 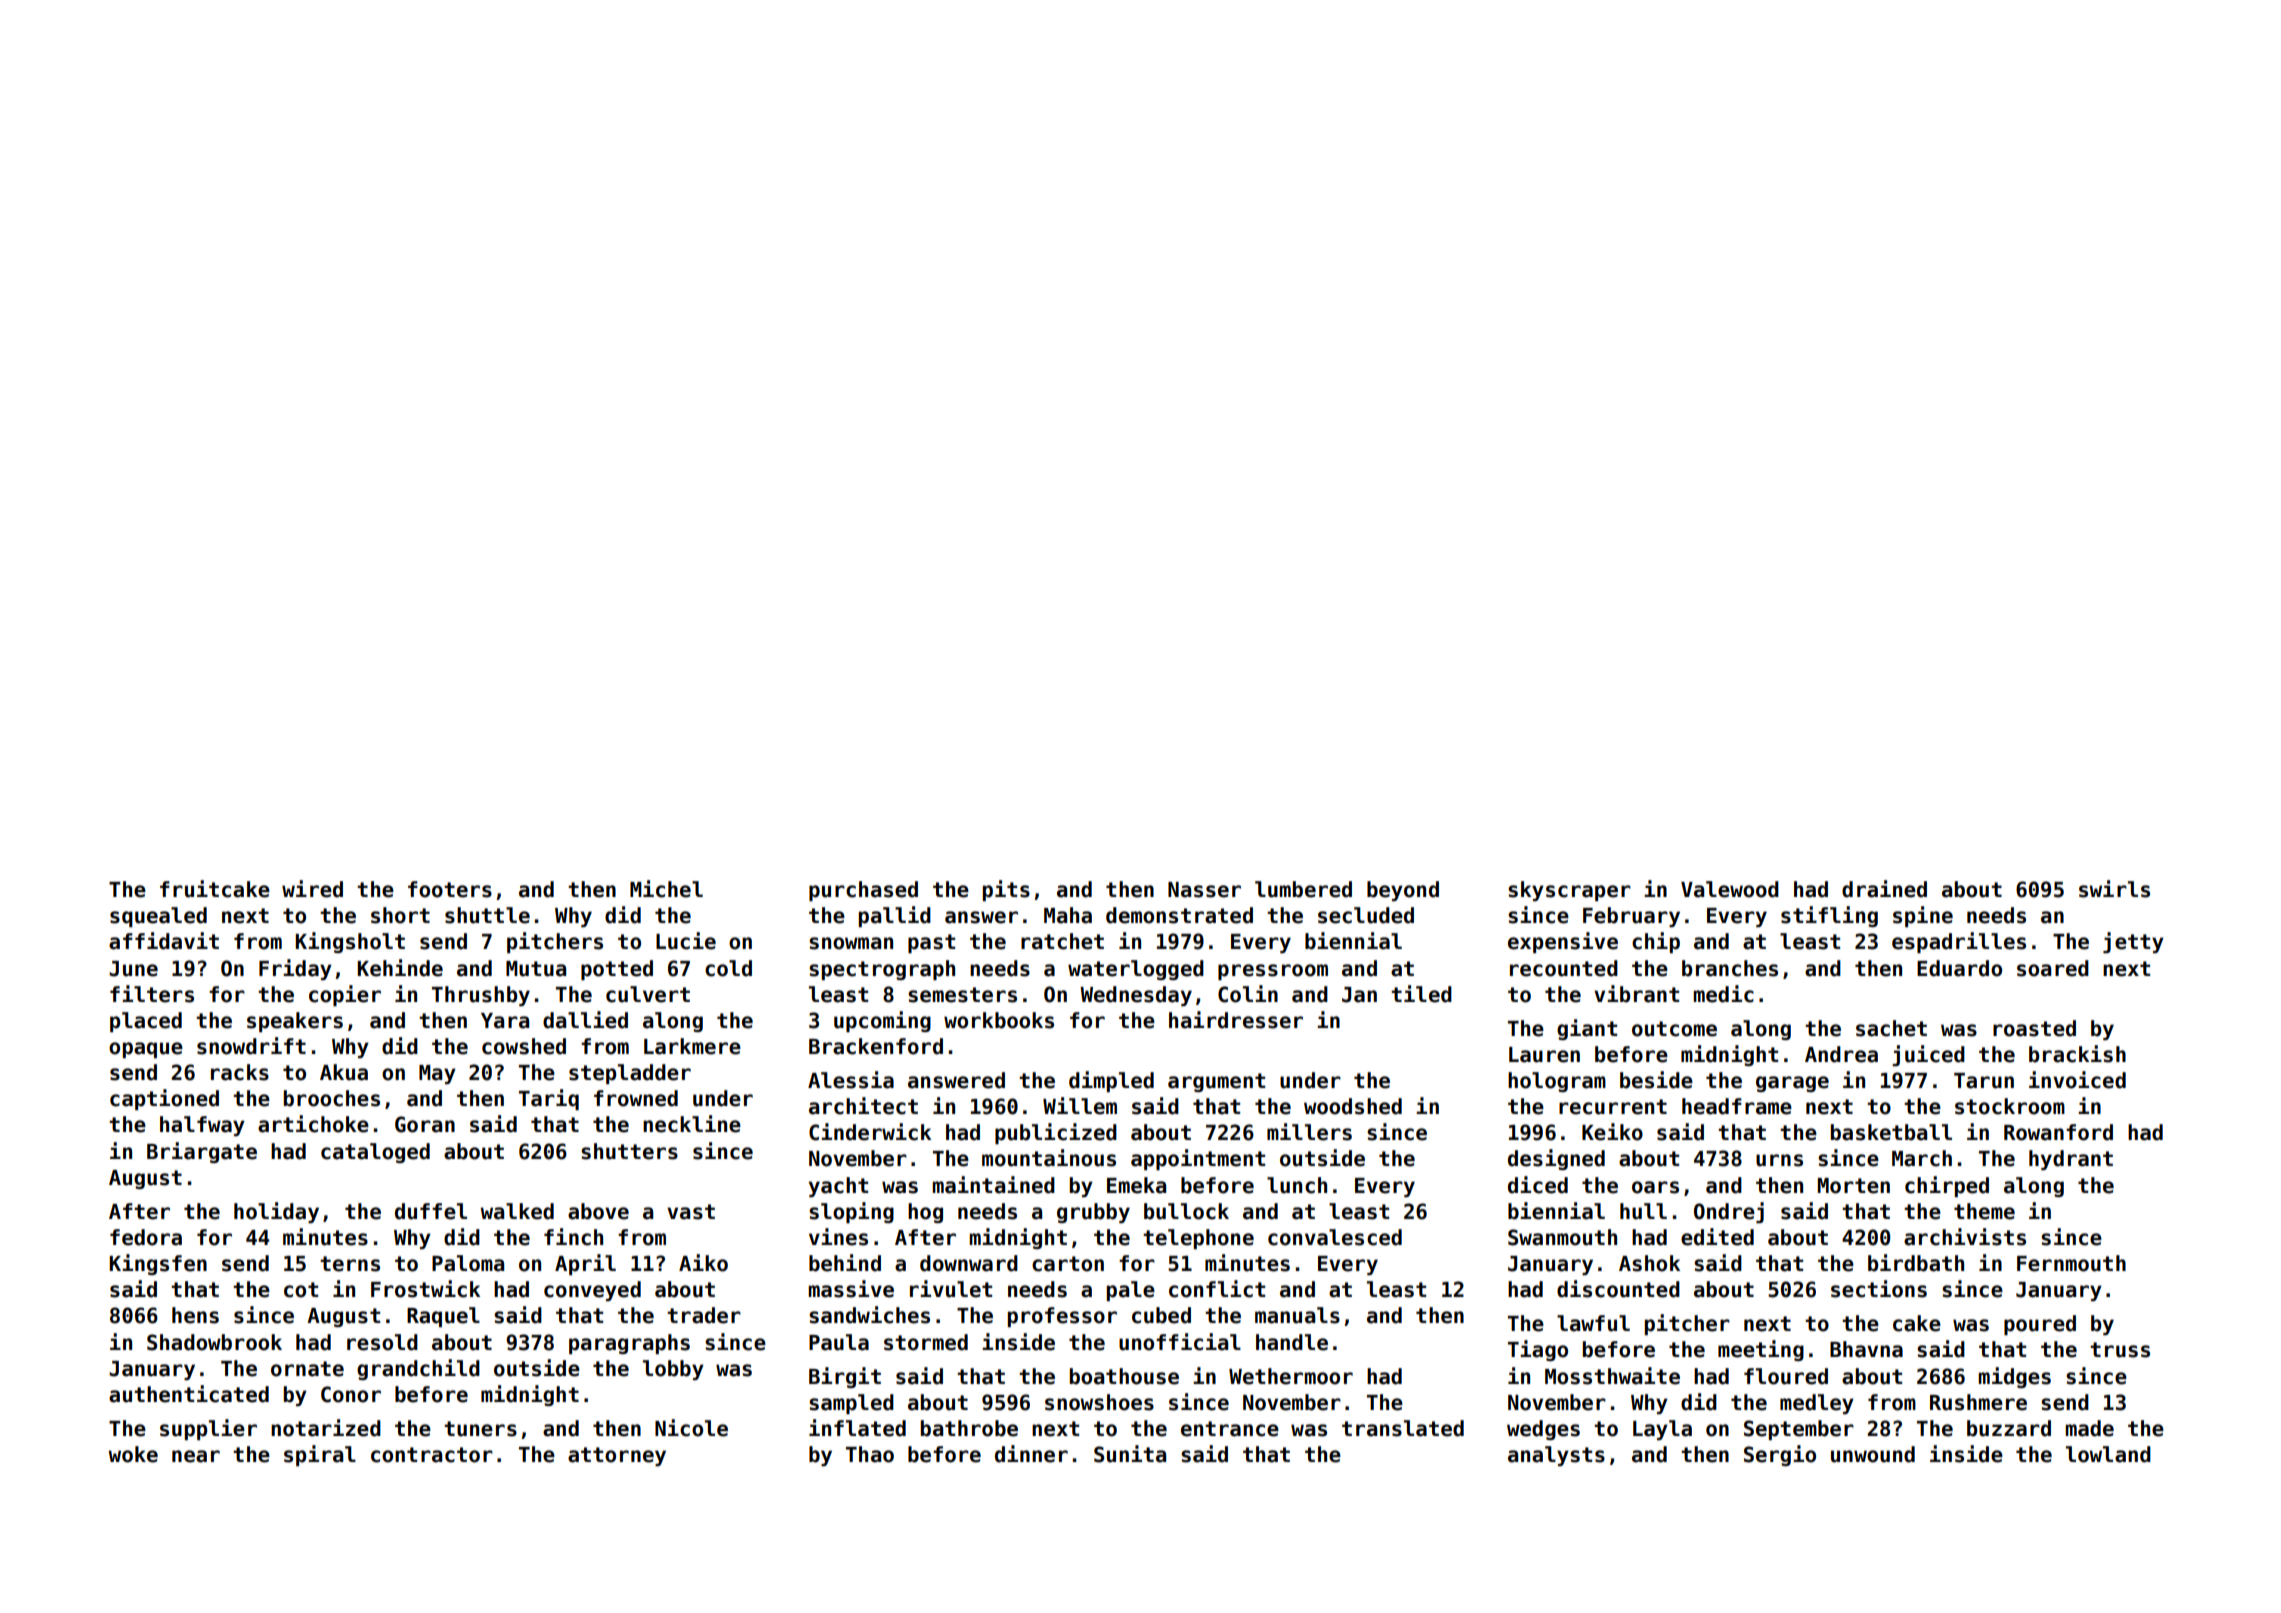 I want to click on Kingsholt, so click(x=350, y=942).
